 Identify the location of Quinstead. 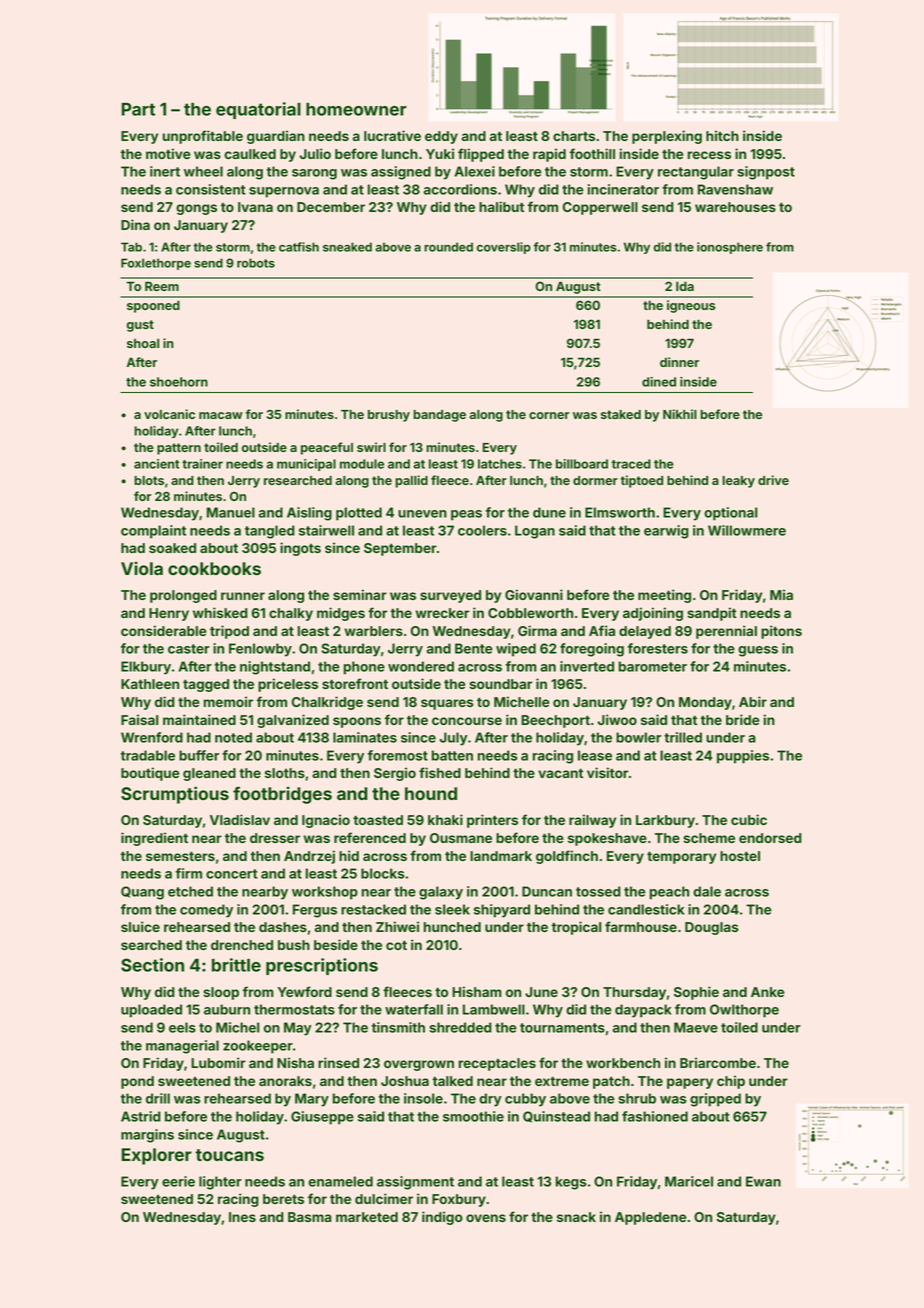
(556, 1117).
